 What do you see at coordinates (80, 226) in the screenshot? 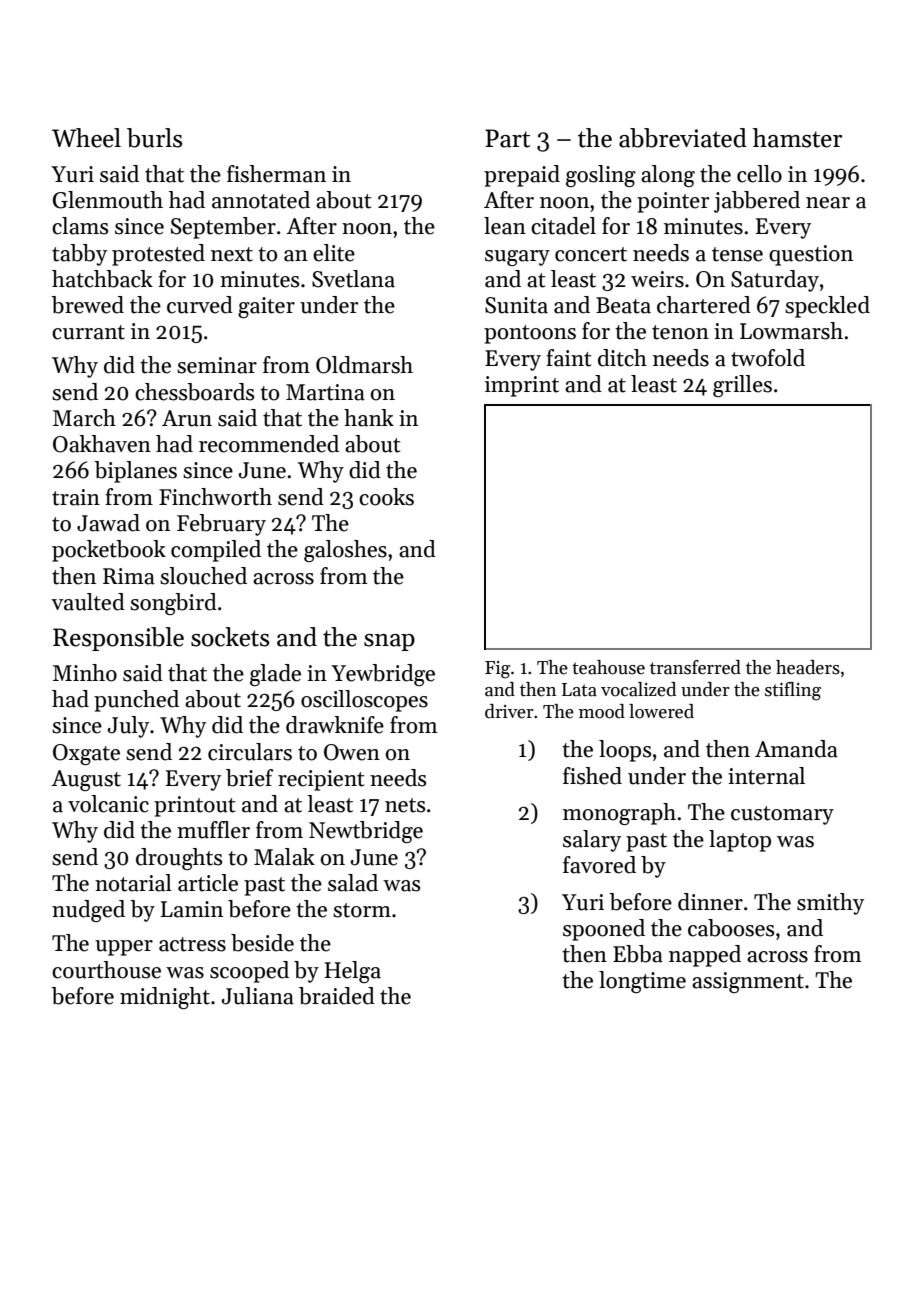
I see `clams` at bounding box center [80, 226].
